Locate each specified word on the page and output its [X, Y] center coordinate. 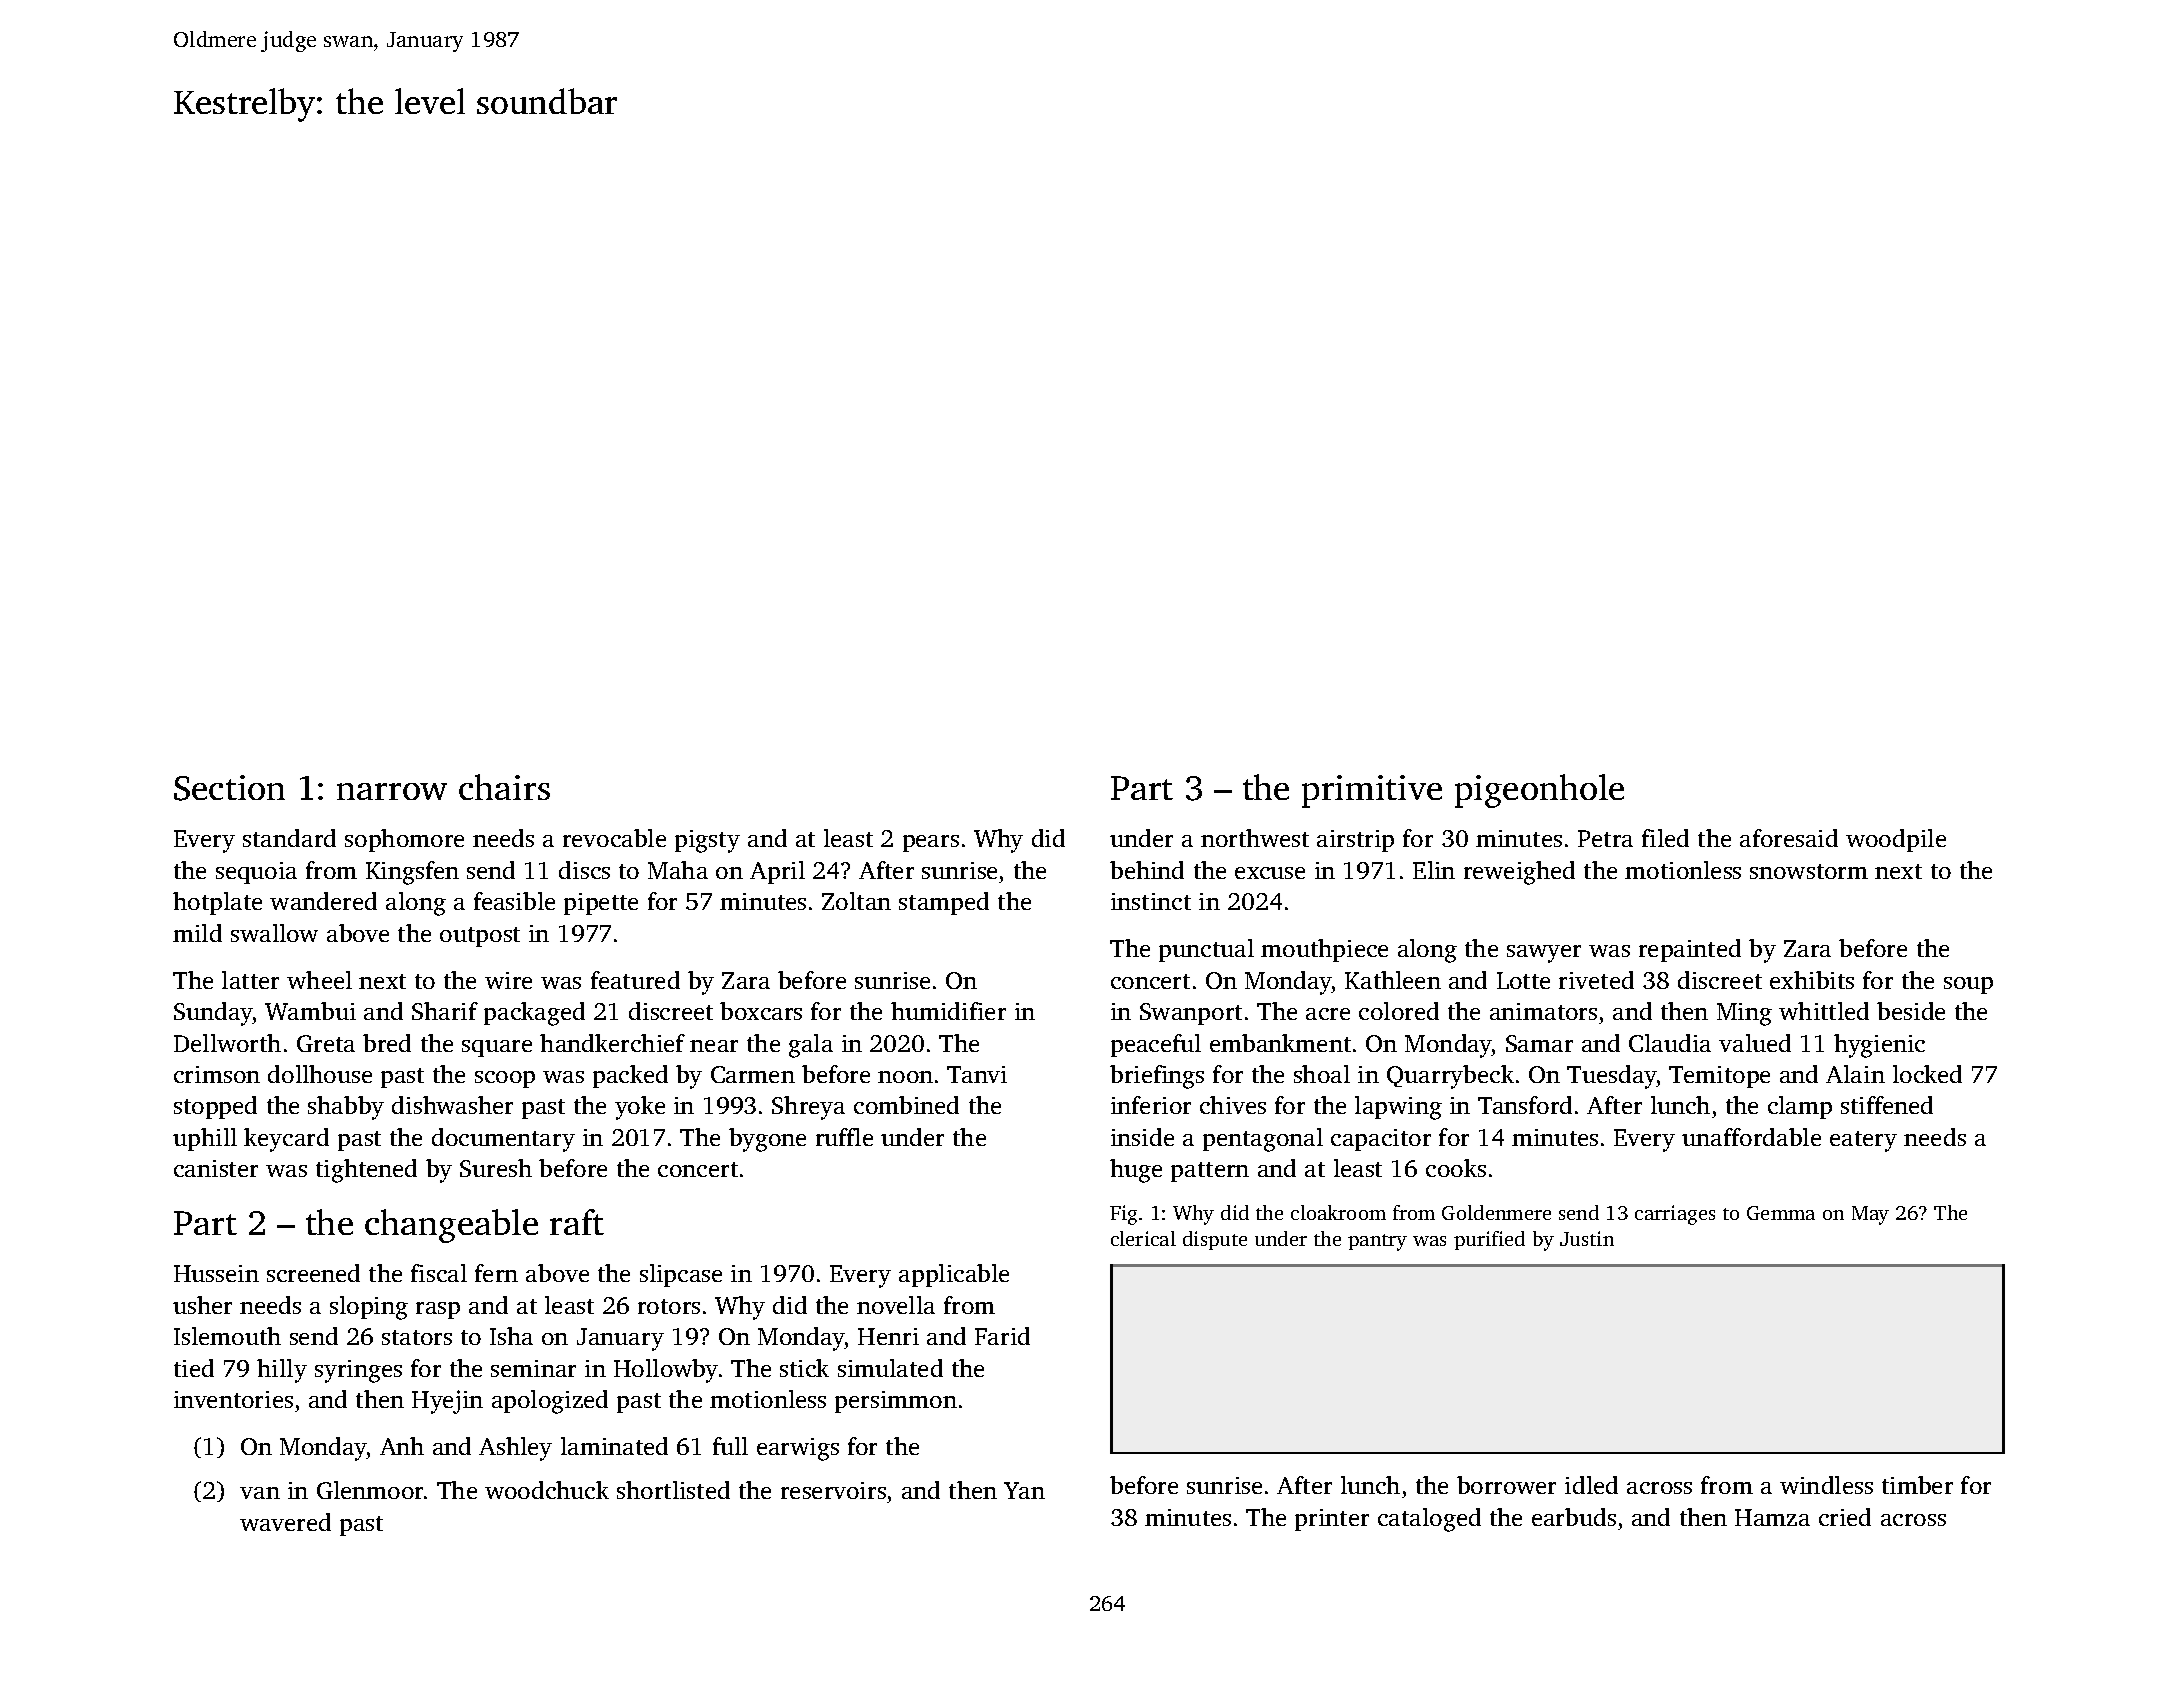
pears [931, 843]
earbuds [1574, 1517]
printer [1332, 1520]
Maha [678, 870]
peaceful [1156, 1045]
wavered [285, 1522]
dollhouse [320, 1074]
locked [1927, 1074]
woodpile [1896, 840]
